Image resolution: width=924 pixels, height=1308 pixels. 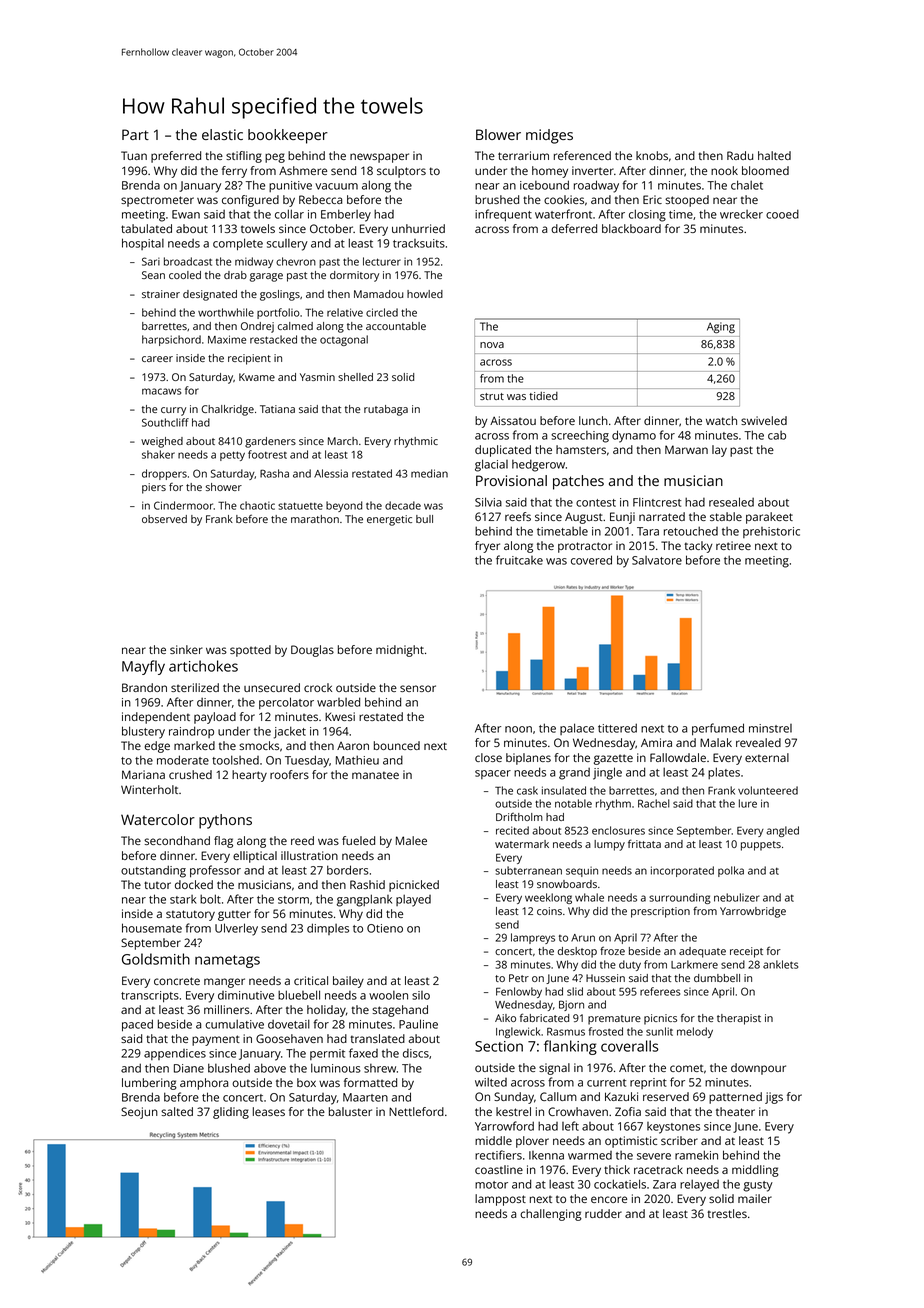 I want to click on angled, so click(x=782, y=831).
